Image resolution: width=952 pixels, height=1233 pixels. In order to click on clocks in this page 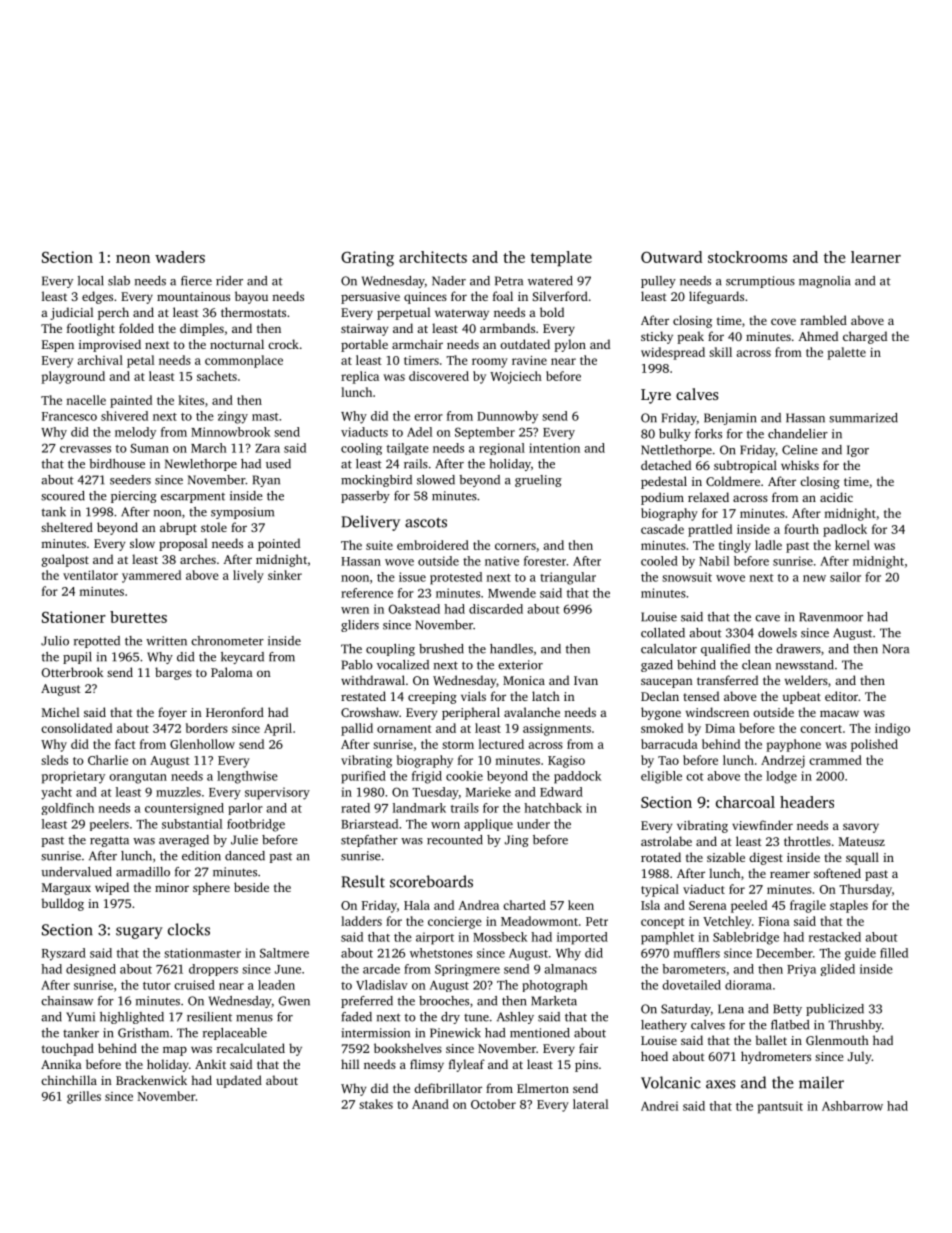, I will do `click(189, 929)`.
